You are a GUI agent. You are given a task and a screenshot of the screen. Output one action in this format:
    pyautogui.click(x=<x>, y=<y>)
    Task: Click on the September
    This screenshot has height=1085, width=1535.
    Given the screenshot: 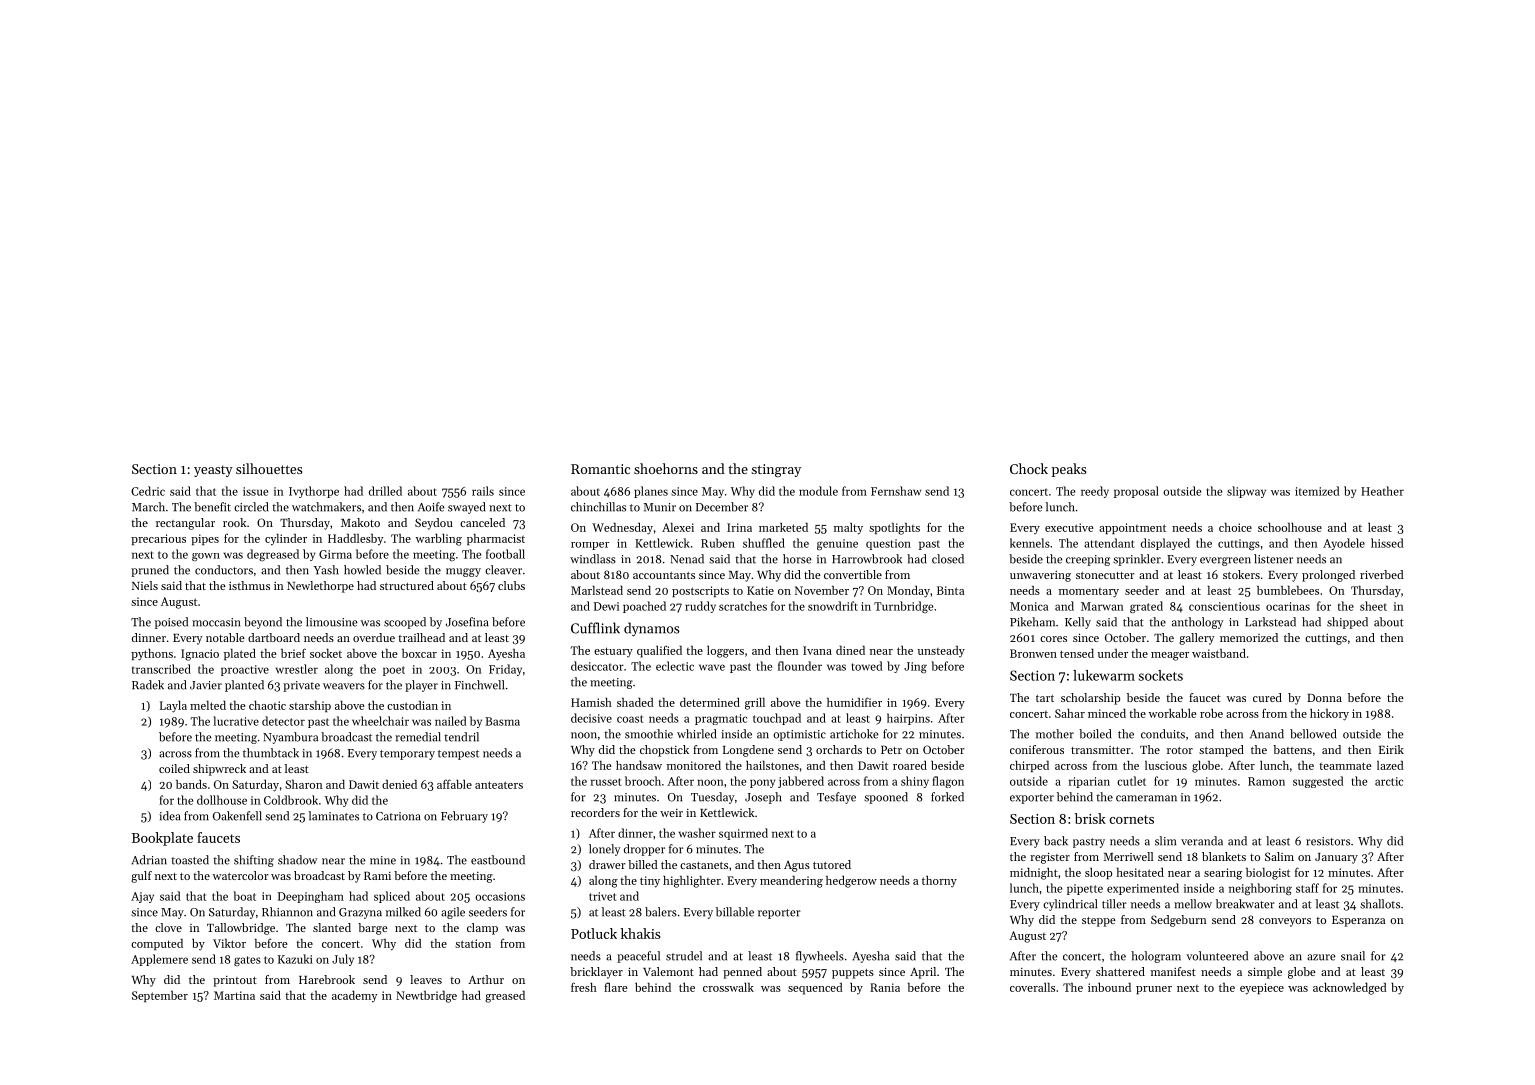 What is the action you would take?
    pyautogui.click(x=160, y=996)
